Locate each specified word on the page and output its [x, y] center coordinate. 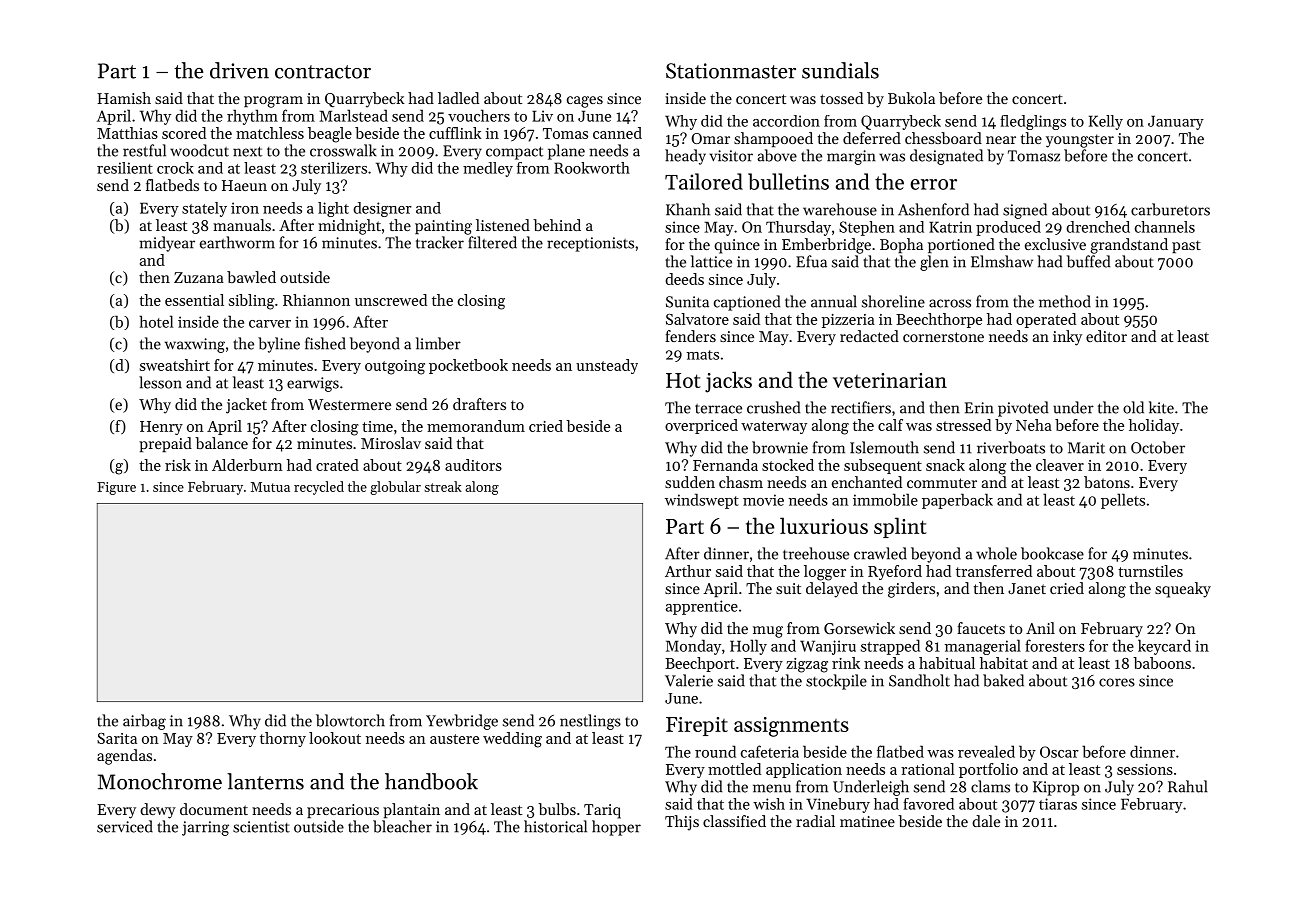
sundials [840, 70]
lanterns [265, 781]
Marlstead [353, 115]
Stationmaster [731, 71]
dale [986, 821]
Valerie [689, 680]
